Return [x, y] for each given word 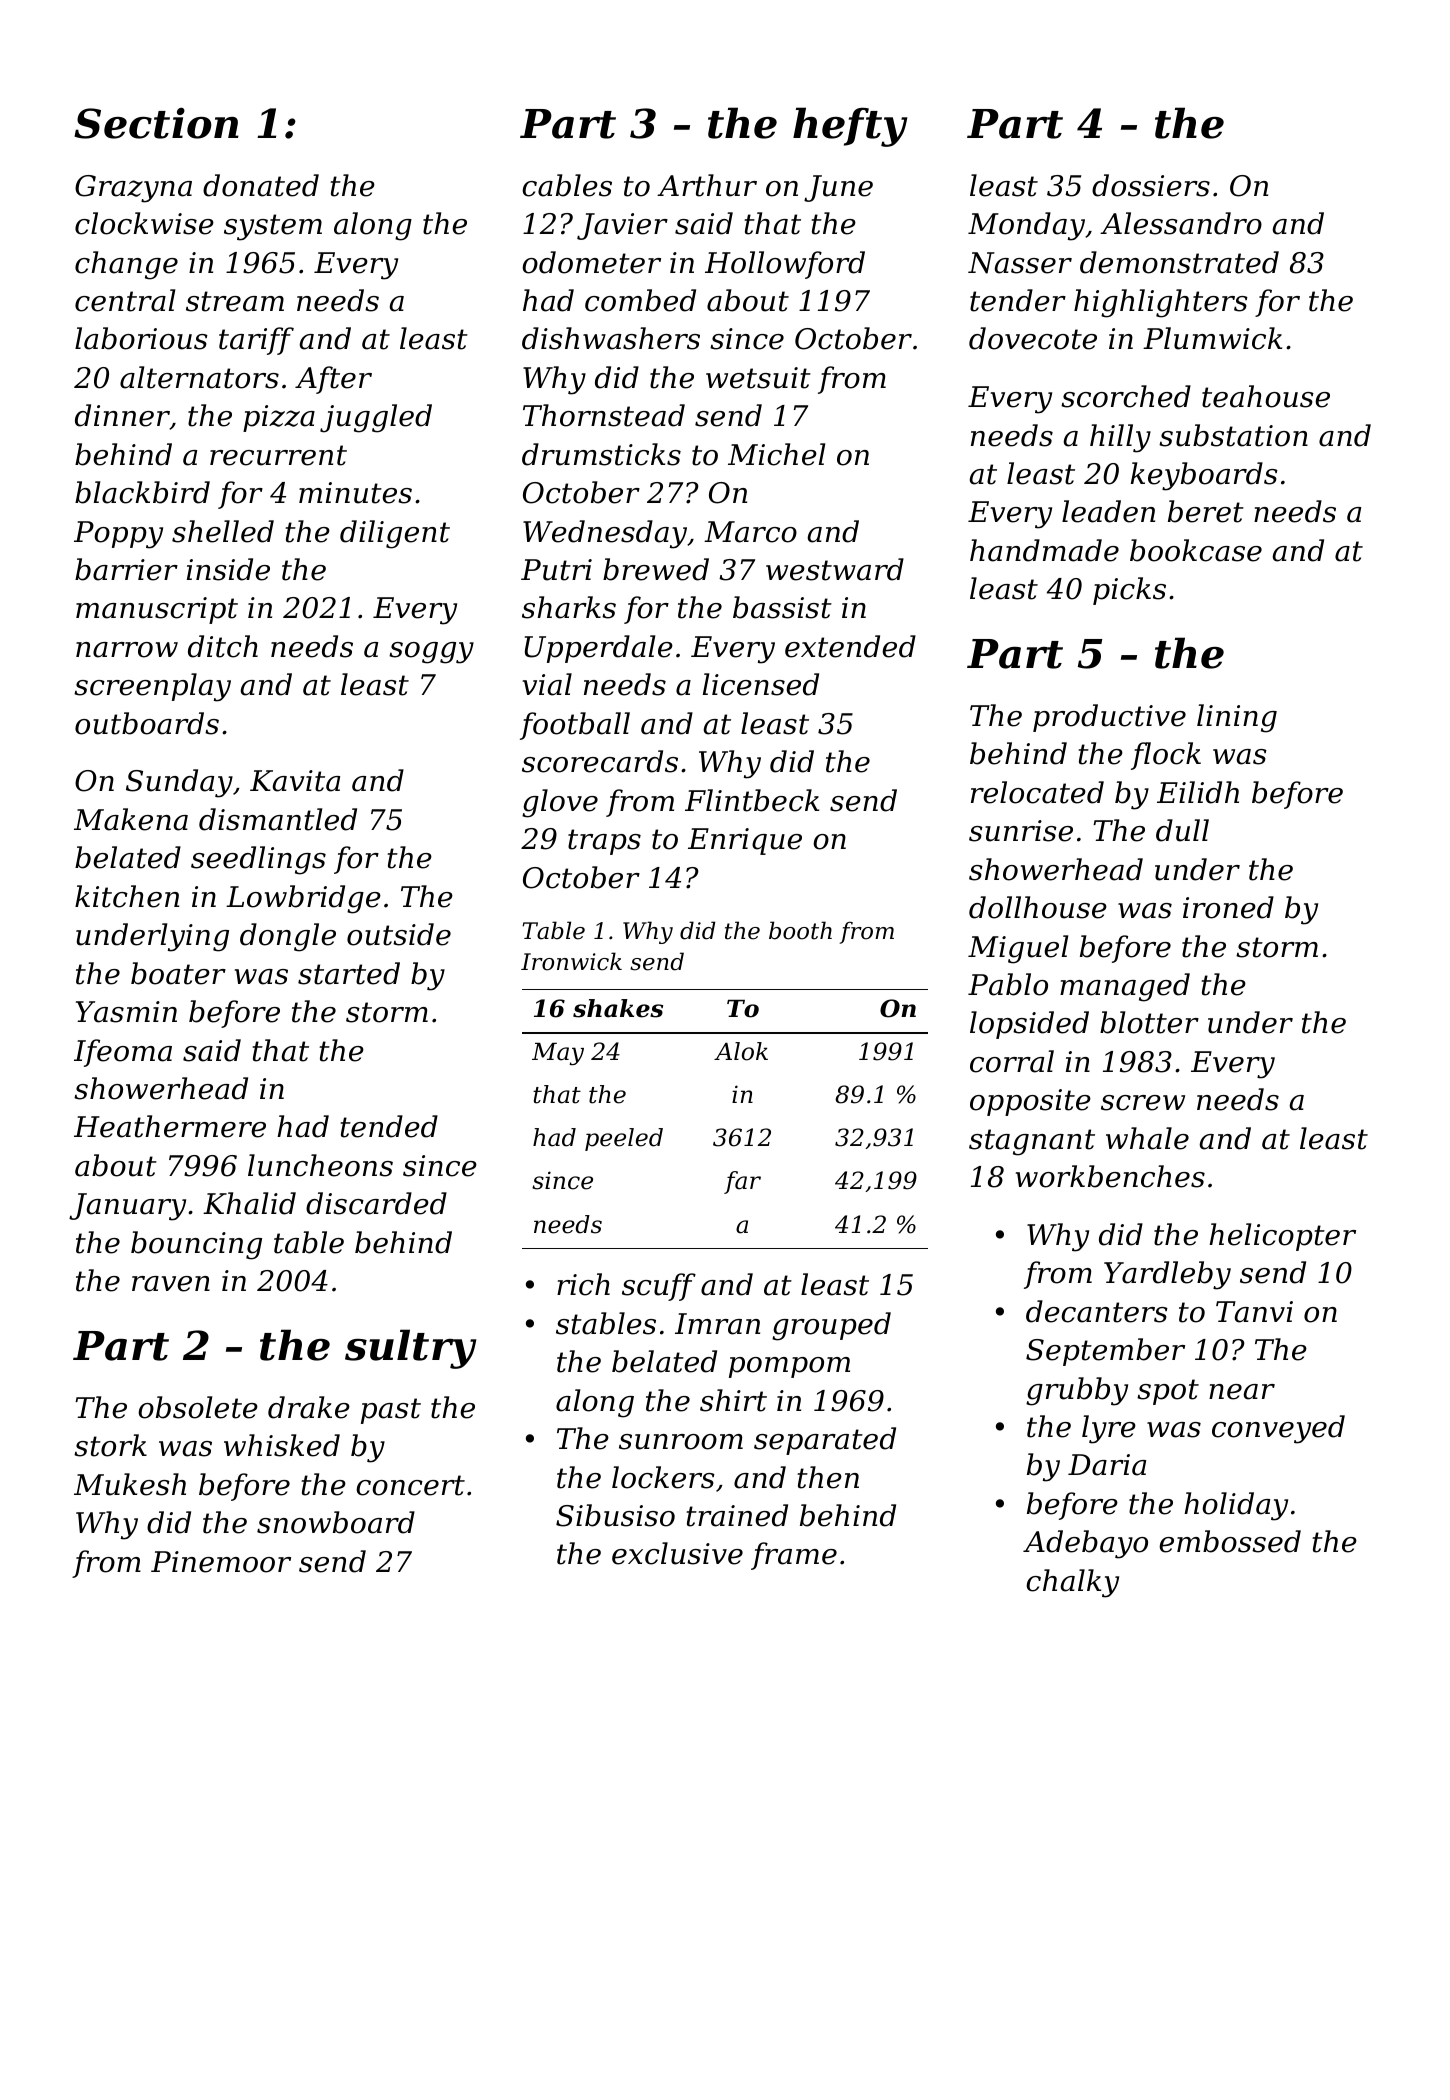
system [273, 227]
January [127, 1207]
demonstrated [1179, 262]
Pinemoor [221, 1562]
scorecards [600, 761]
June [838, 188]
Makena [131, 819]
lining [1237, 718]
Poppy [118, 535]
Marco [750, 532]
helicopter [1282, 1237]
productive [1109, 718]
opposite [1030, 1102]
